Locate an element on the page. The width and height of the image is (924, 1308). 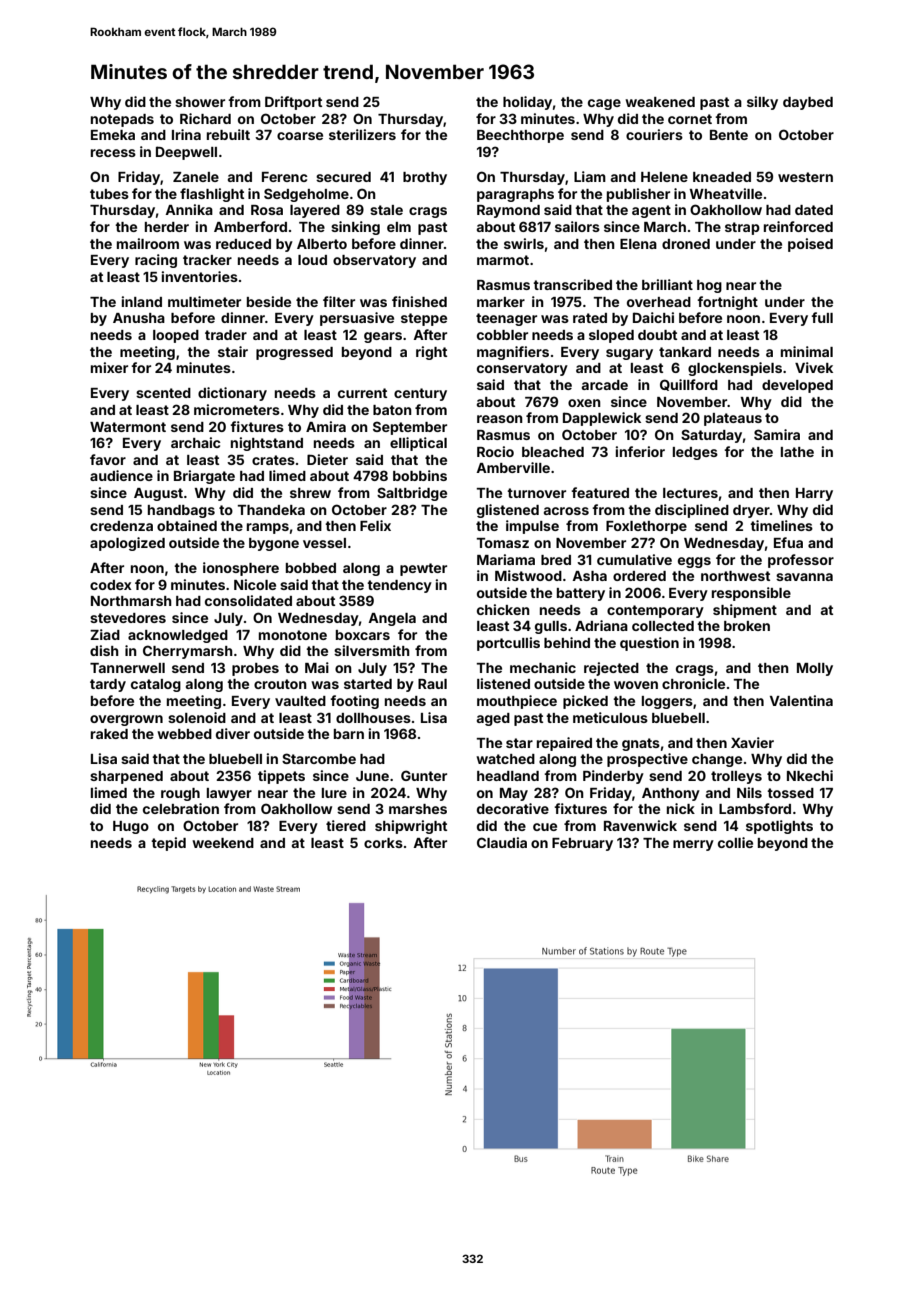
Driftport is located at coordinates (293, 103).
